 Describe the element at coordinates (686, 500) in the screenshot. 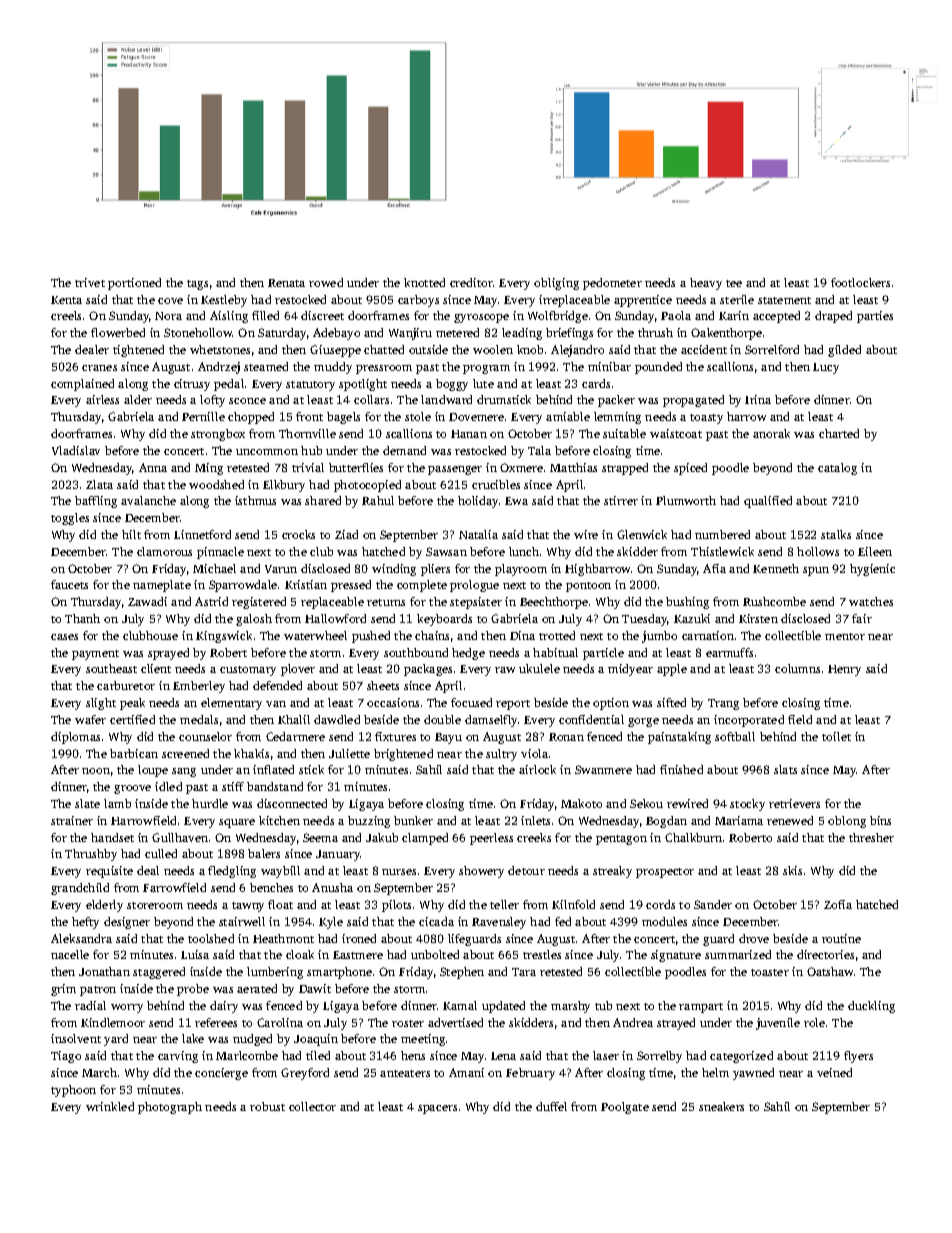

I see `Plumworth` at that location.
